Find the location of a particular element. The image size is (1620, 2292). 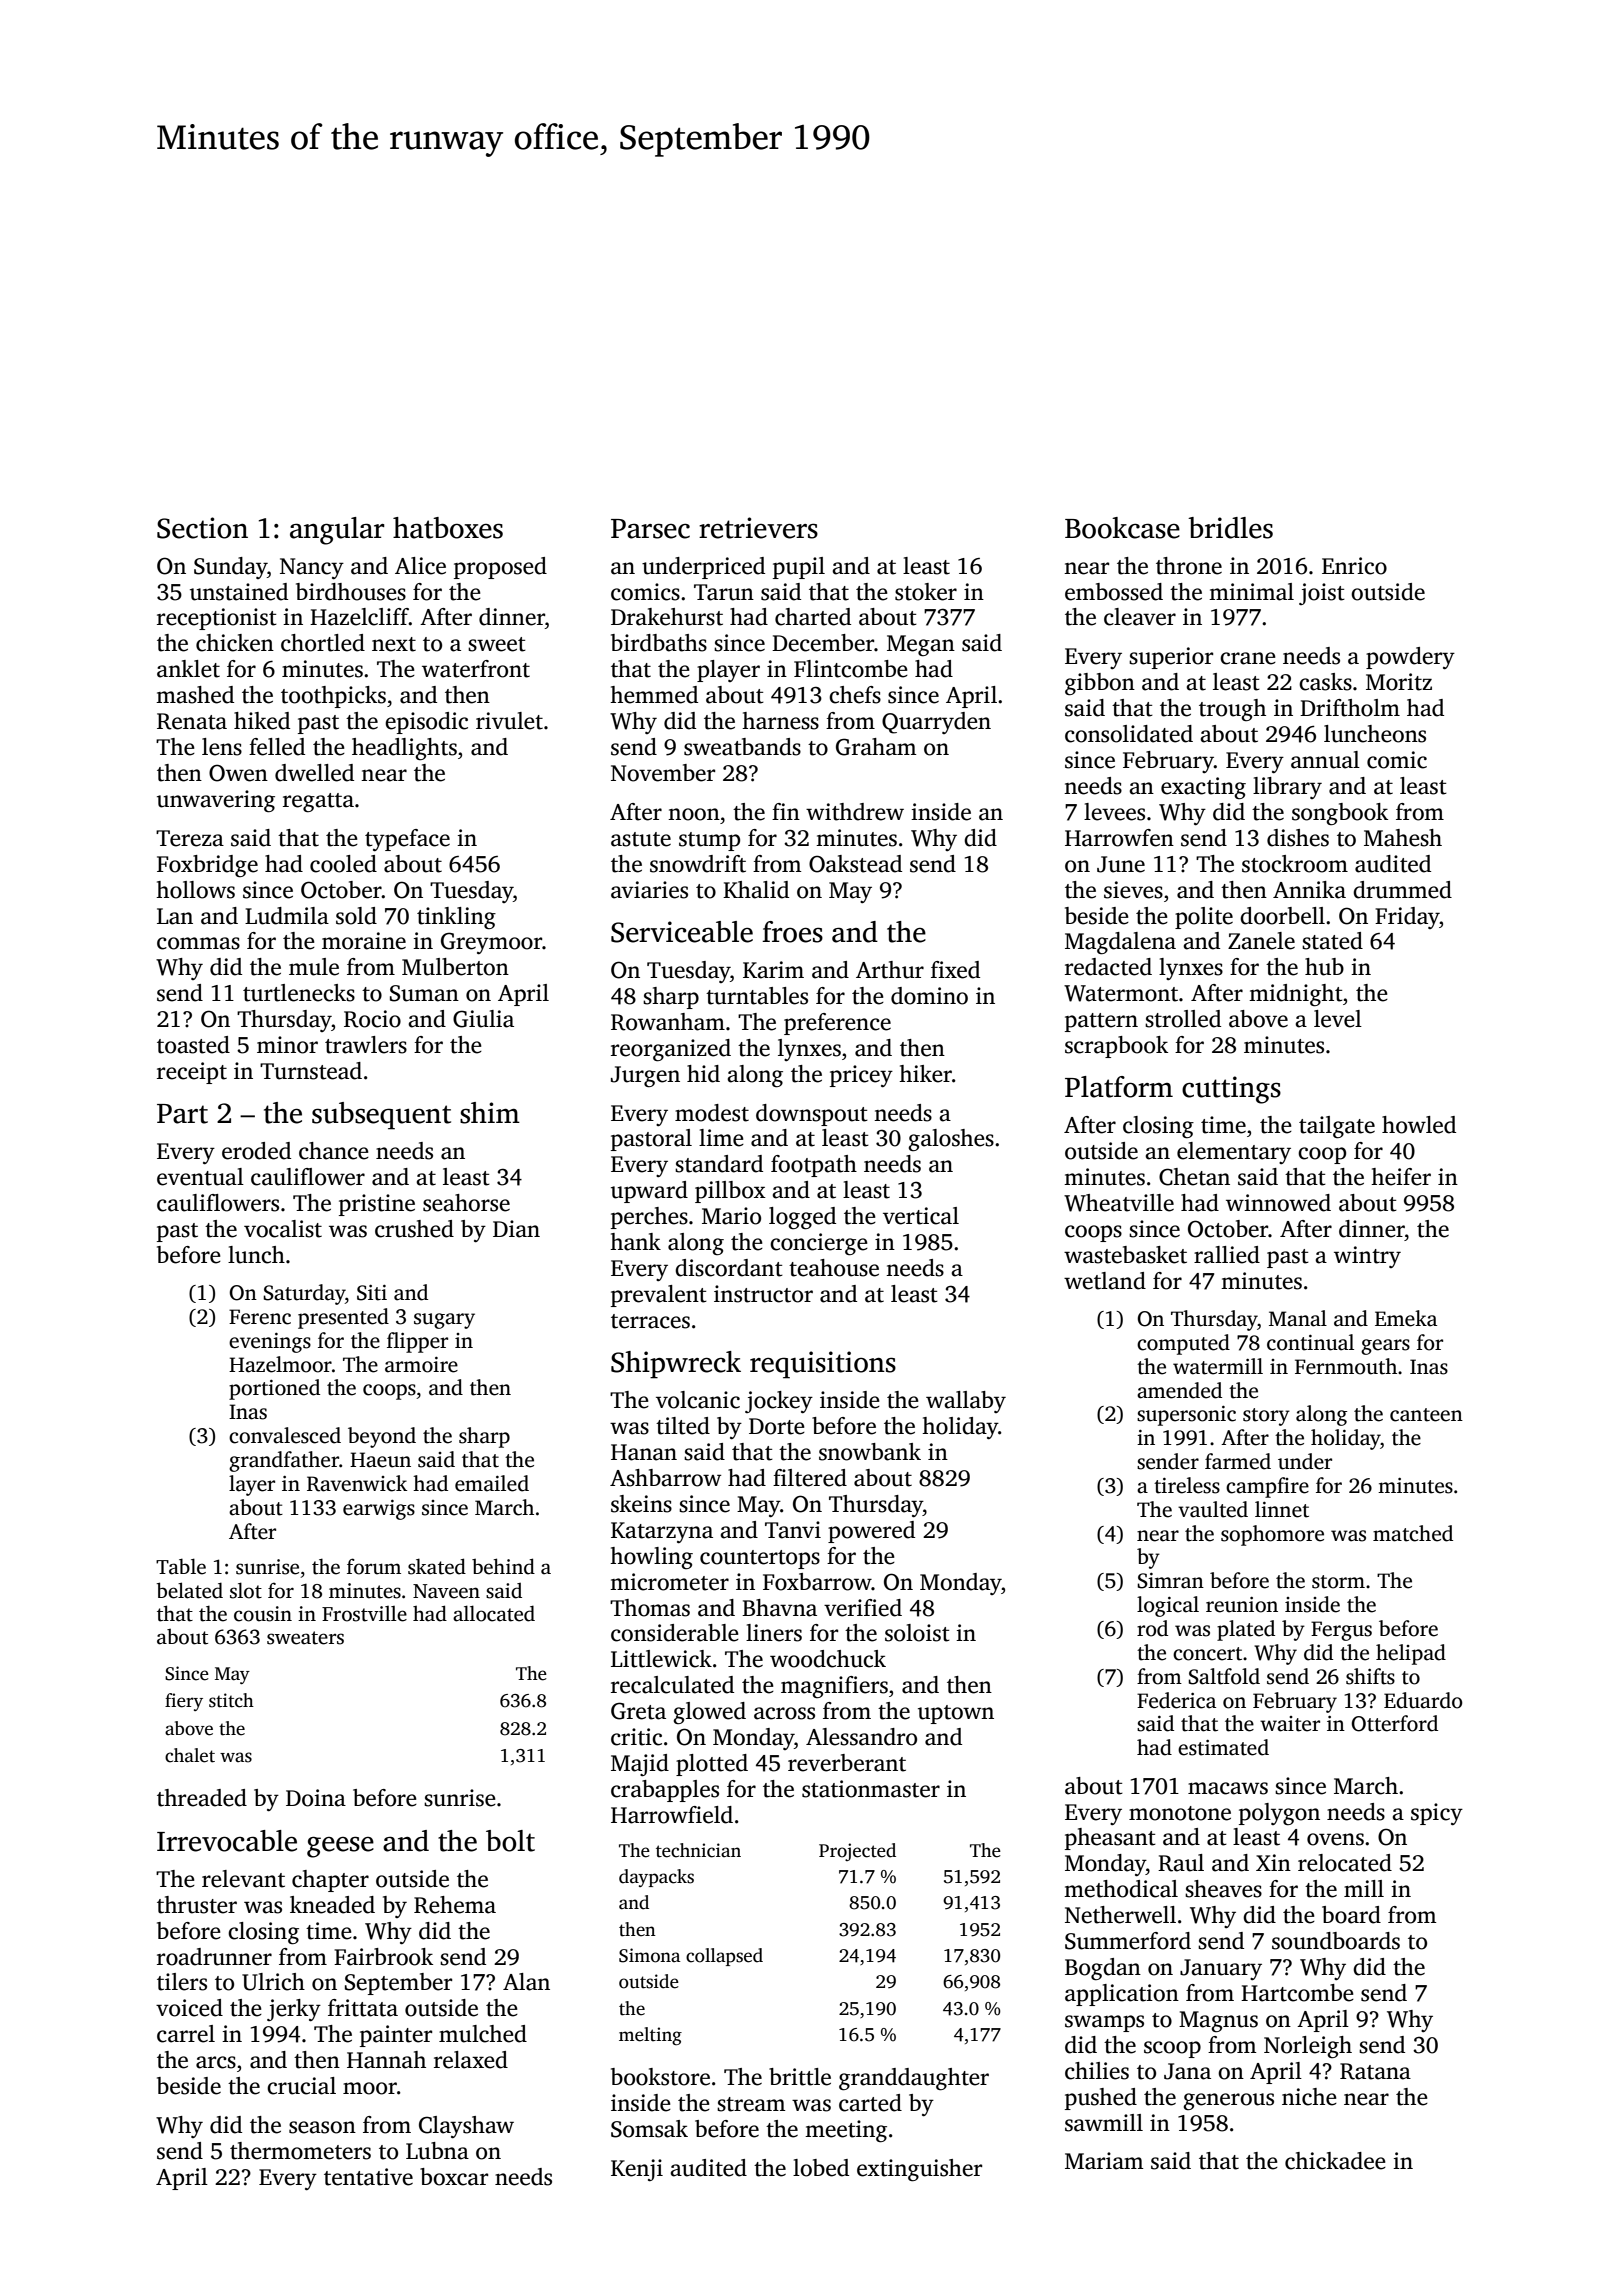

Clayshaw is located at coordinates (466, 2127).
